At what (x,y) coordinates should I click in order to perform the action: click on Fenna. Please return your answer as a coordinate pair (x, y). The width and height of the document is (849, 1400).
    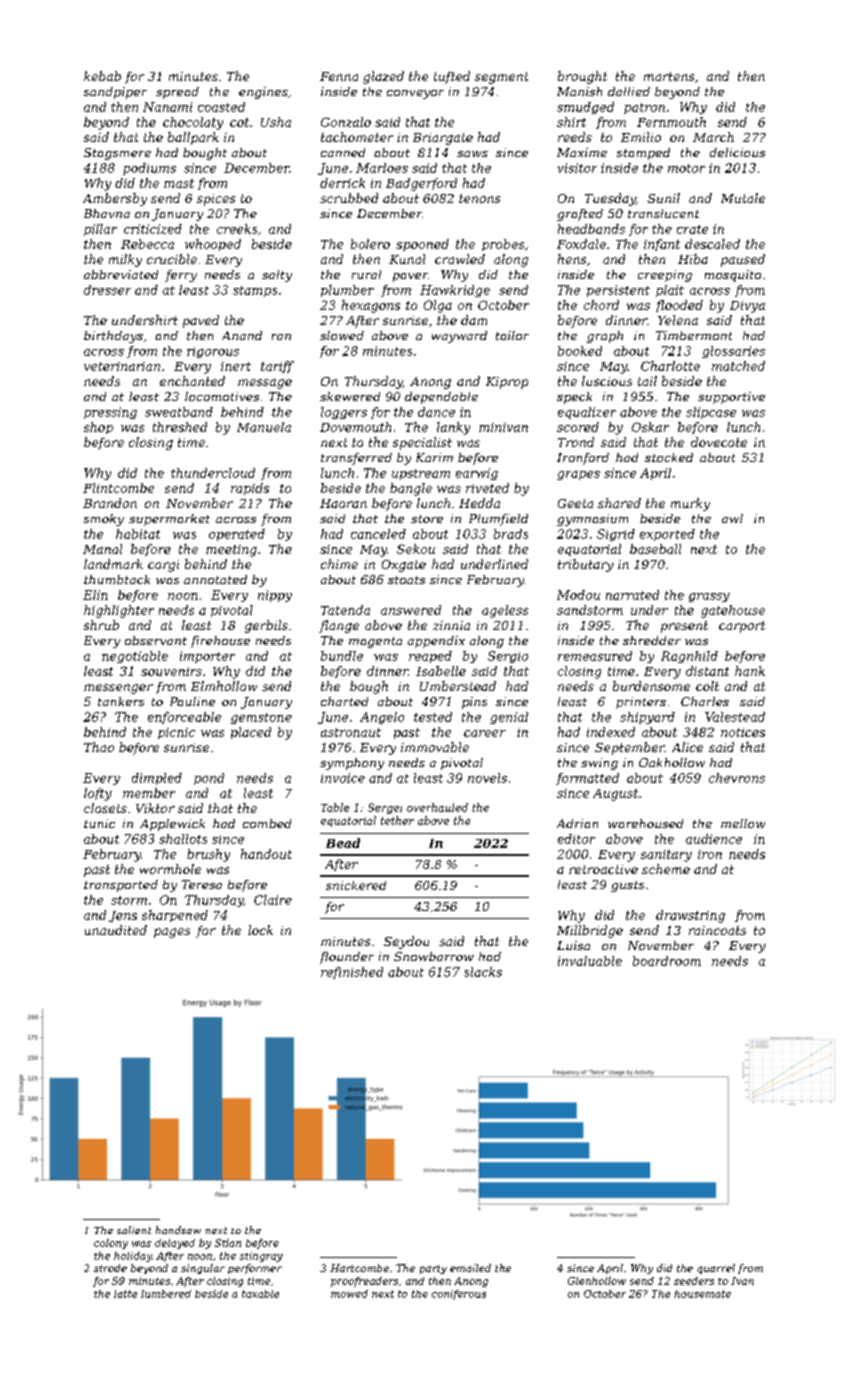
    Looking at the image, I should click on (339, 76).
